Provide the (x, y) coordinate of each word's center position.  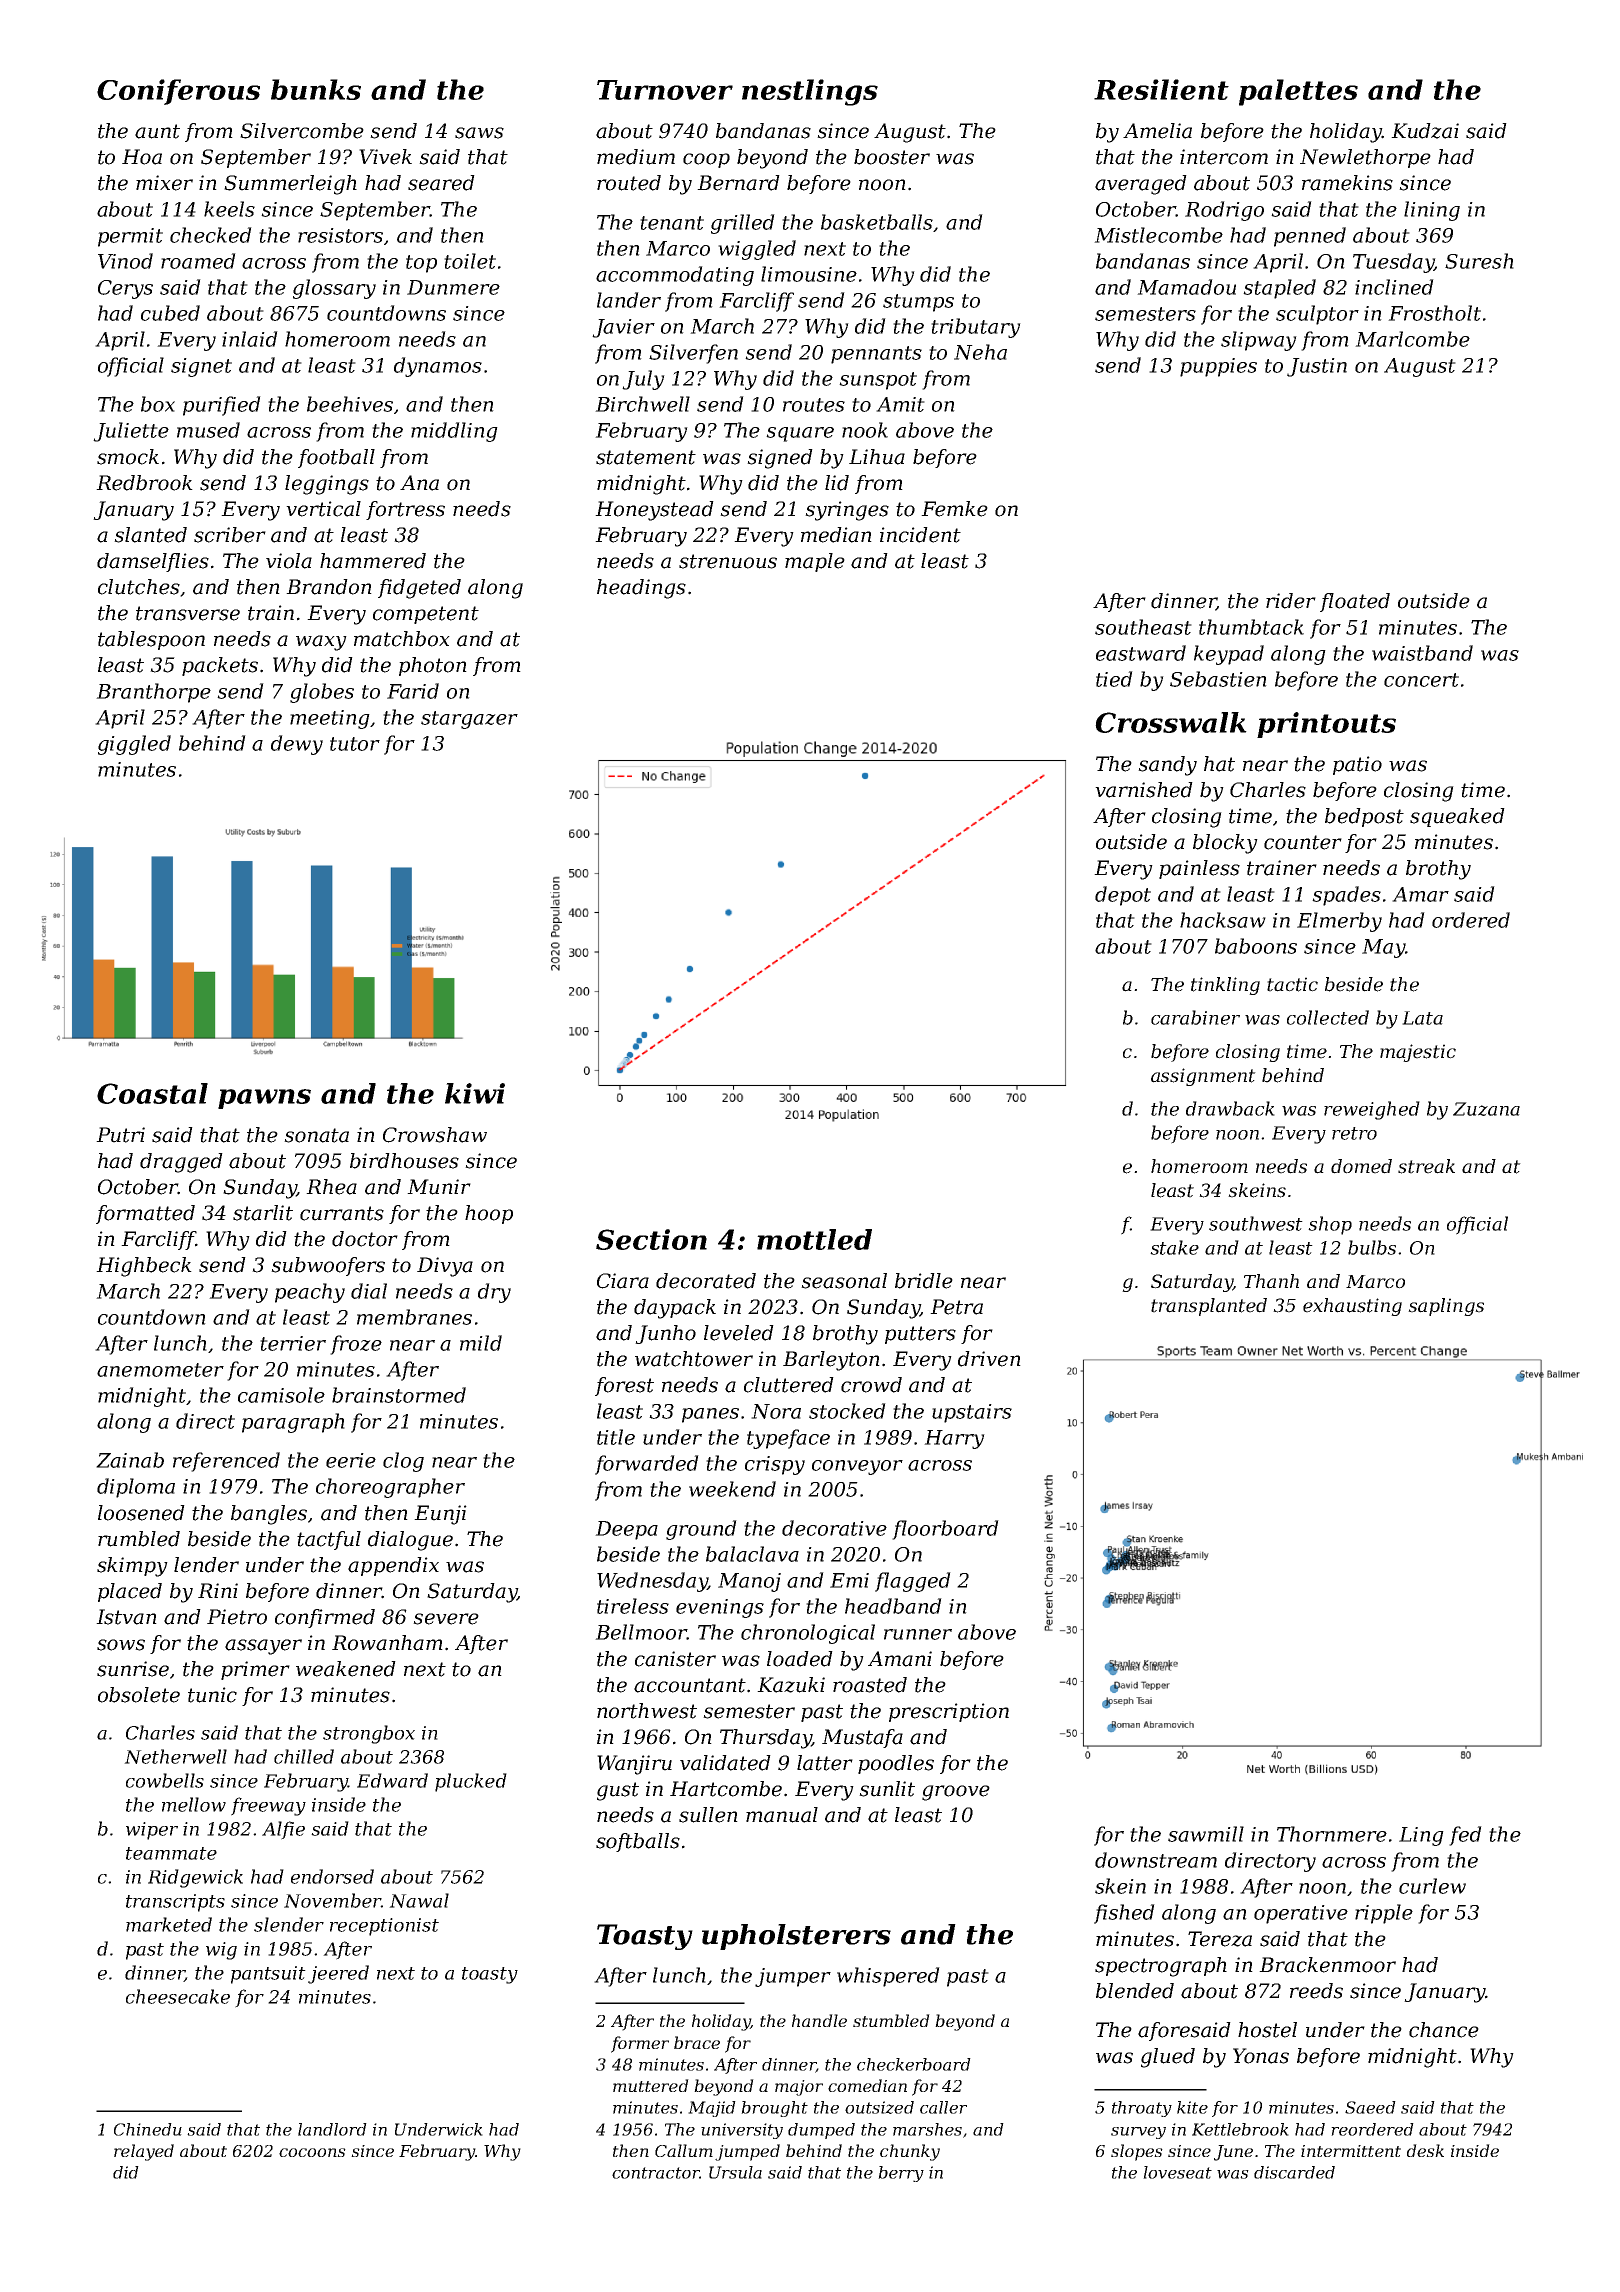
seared (441, 183)
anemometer (160, 1370)
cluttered (789, 1385)
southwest (1256, 1223)
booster (892, 157)
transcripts (175, 1903)
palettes (1298, 92)
